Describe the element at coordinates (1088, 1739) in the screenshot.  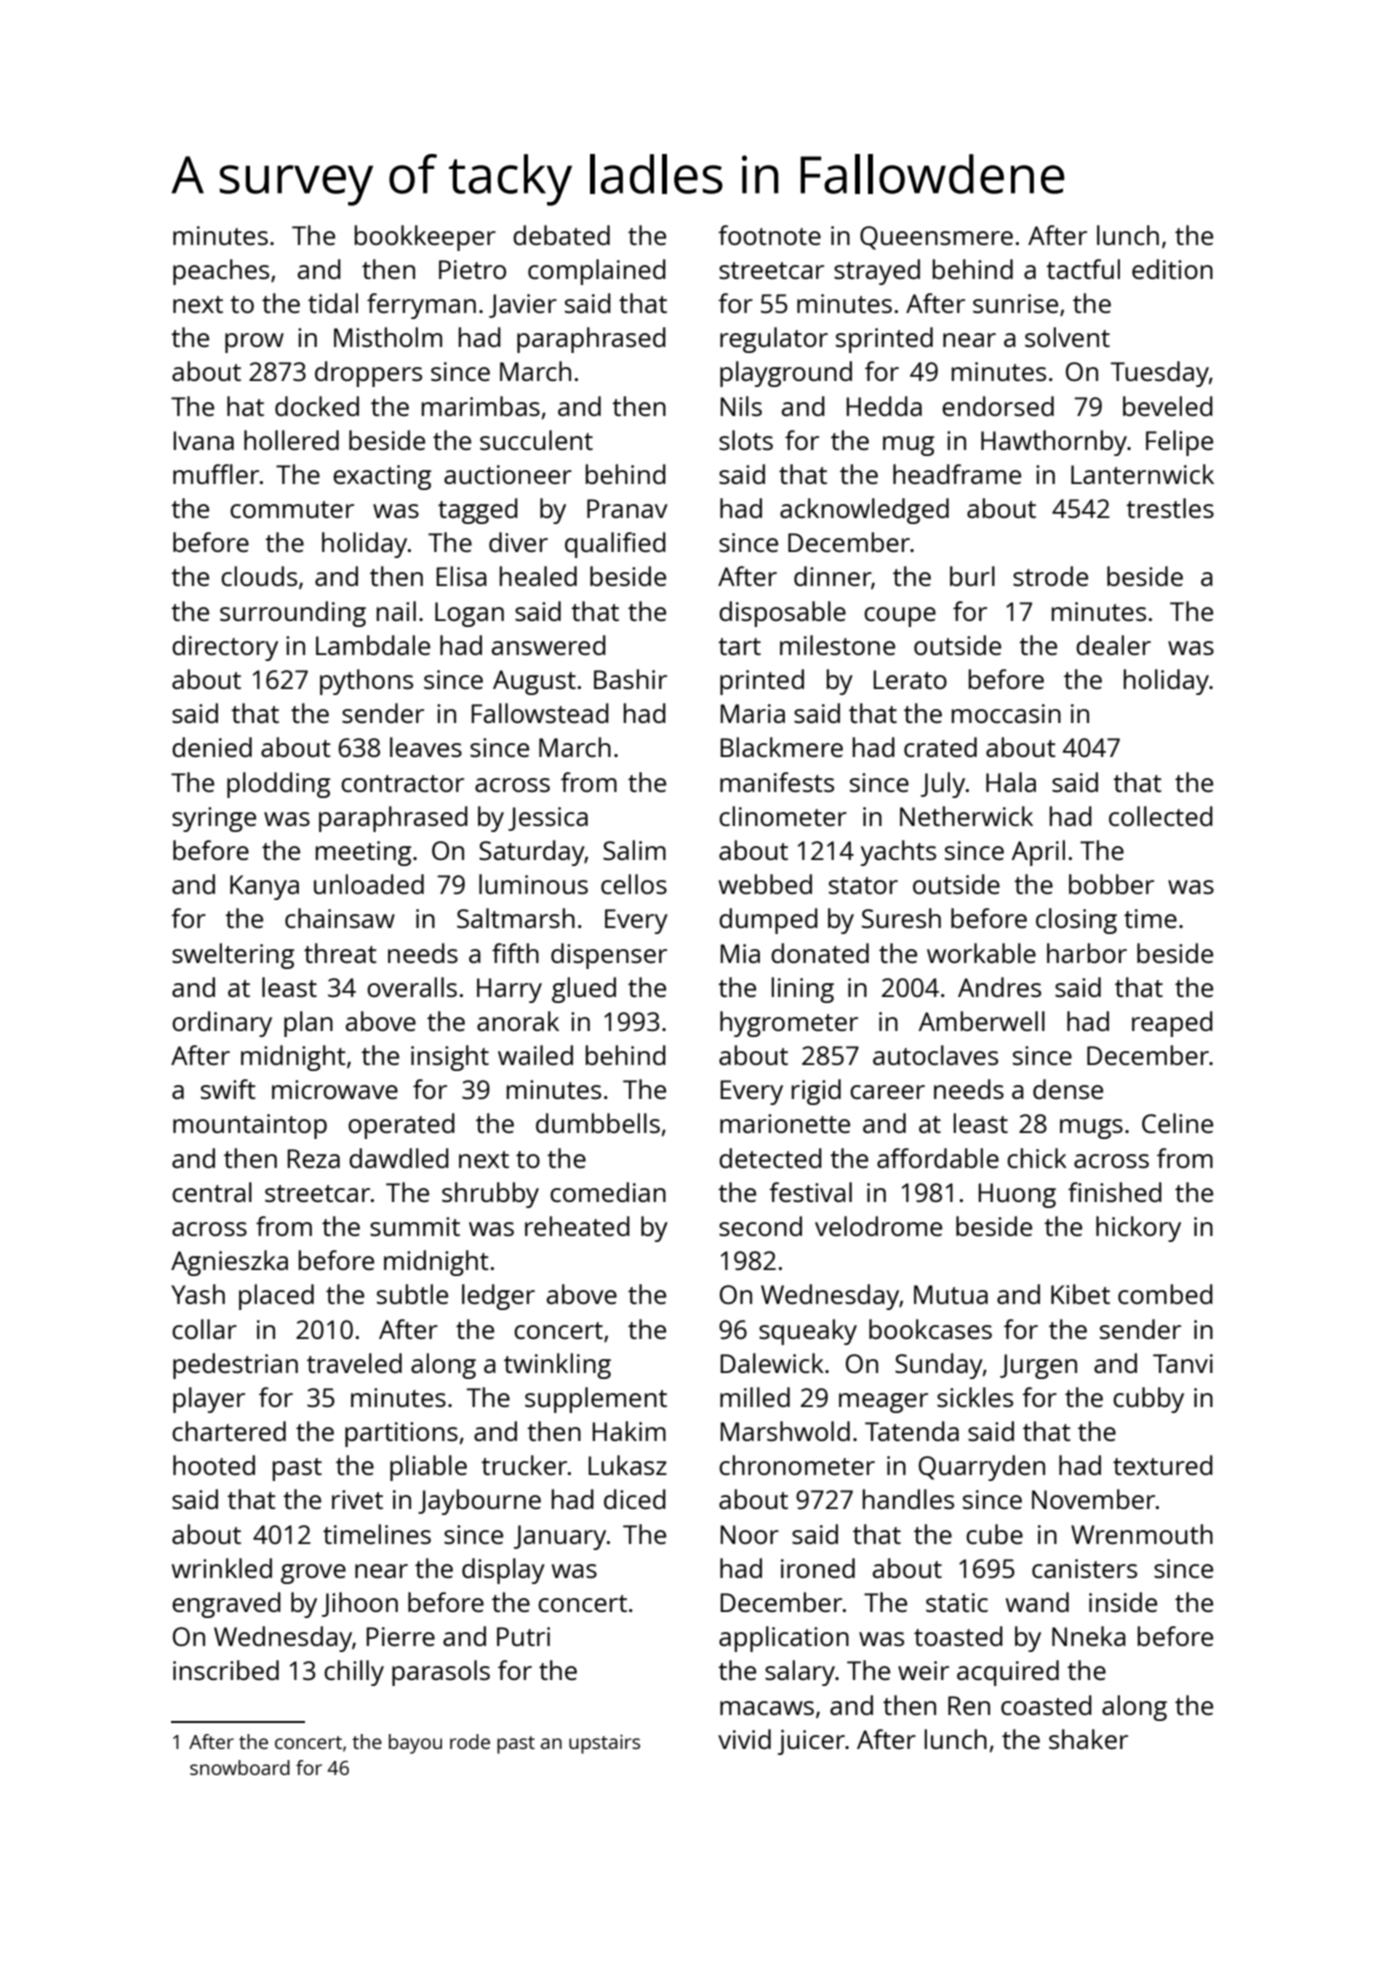
I see `shaker` at that location.
